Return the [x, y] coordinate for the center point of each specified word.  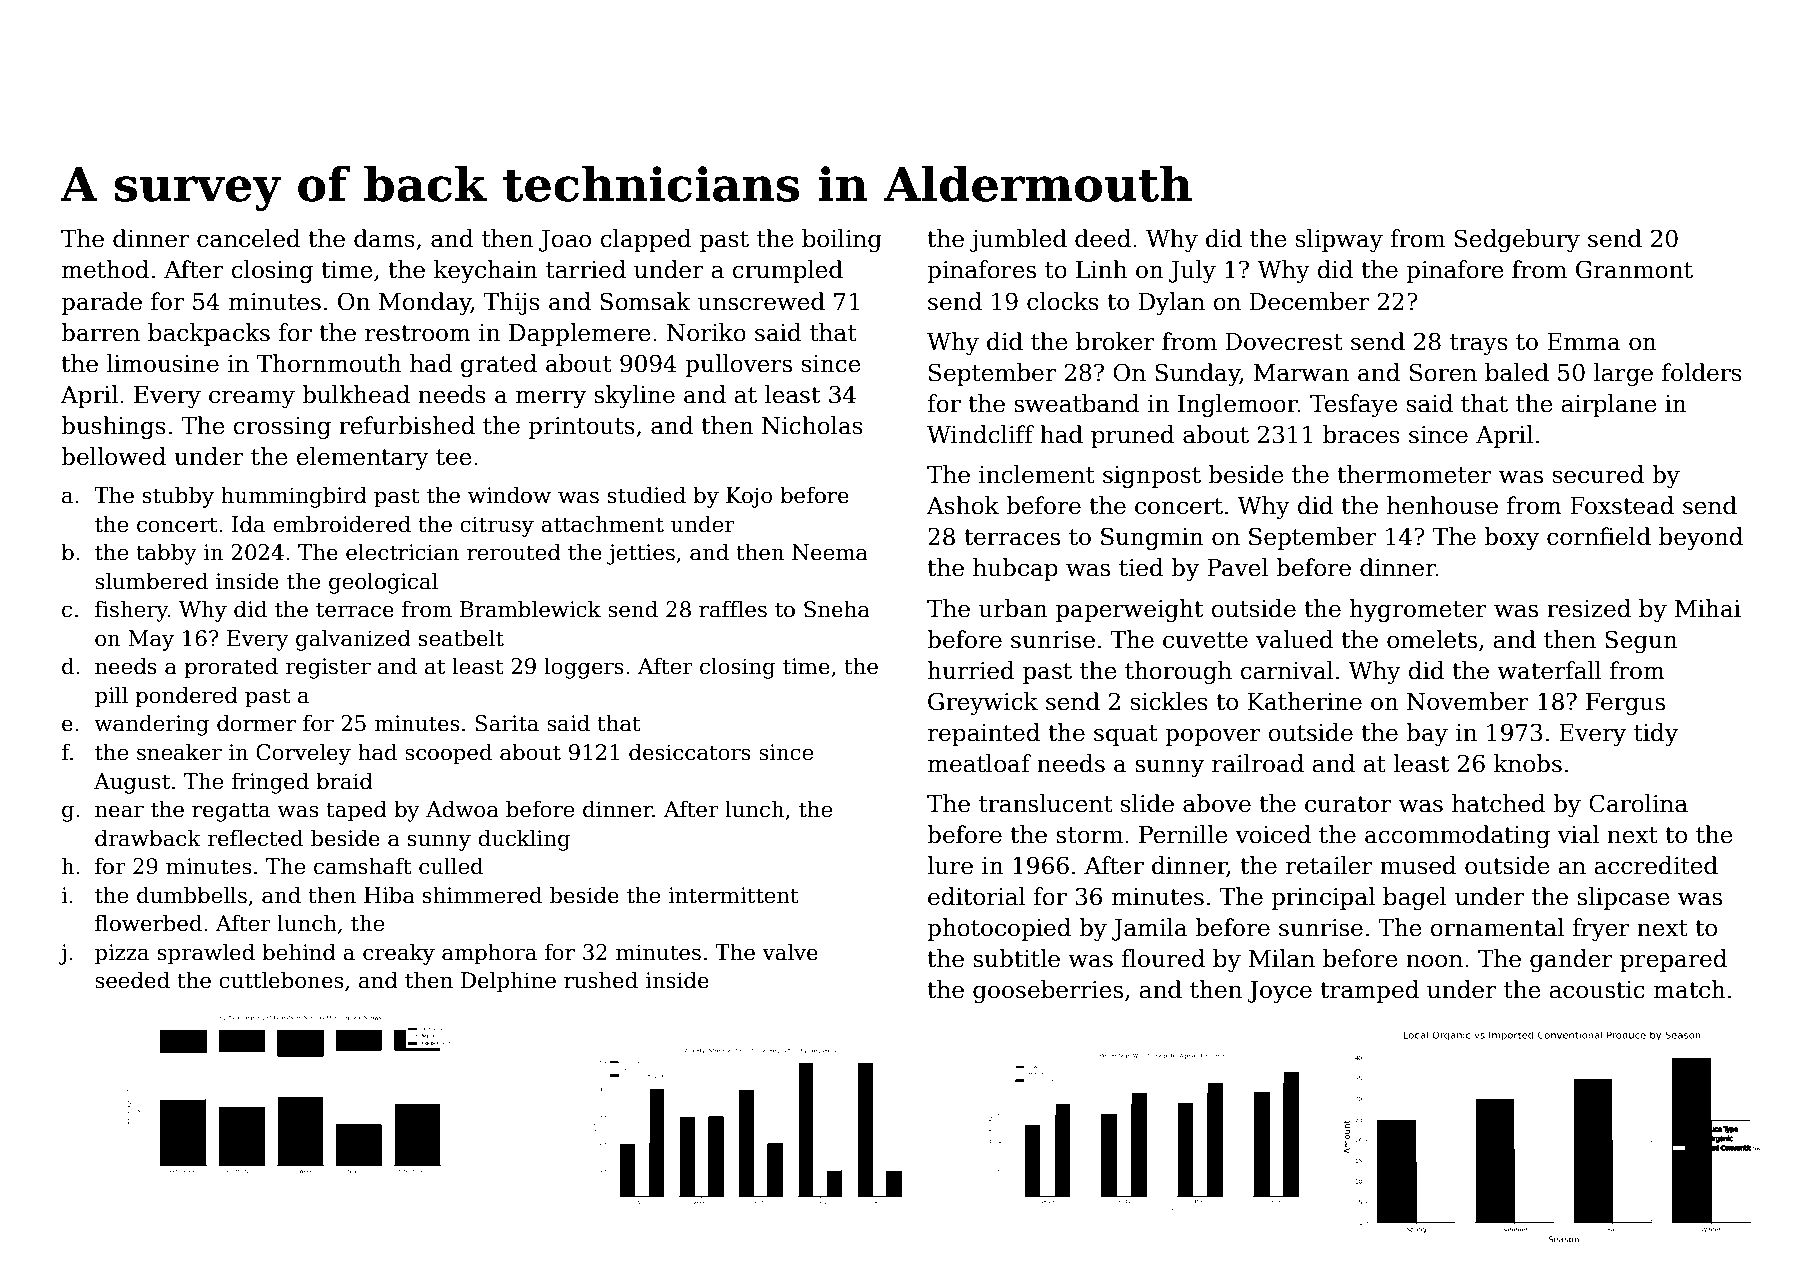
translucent [1046, 803]
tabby [166, 554]
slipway [1339, 240]
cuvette [1205, 640]
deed [1103, 238]
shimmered [482, 895]
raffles [733, 609]
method [105, 269]
